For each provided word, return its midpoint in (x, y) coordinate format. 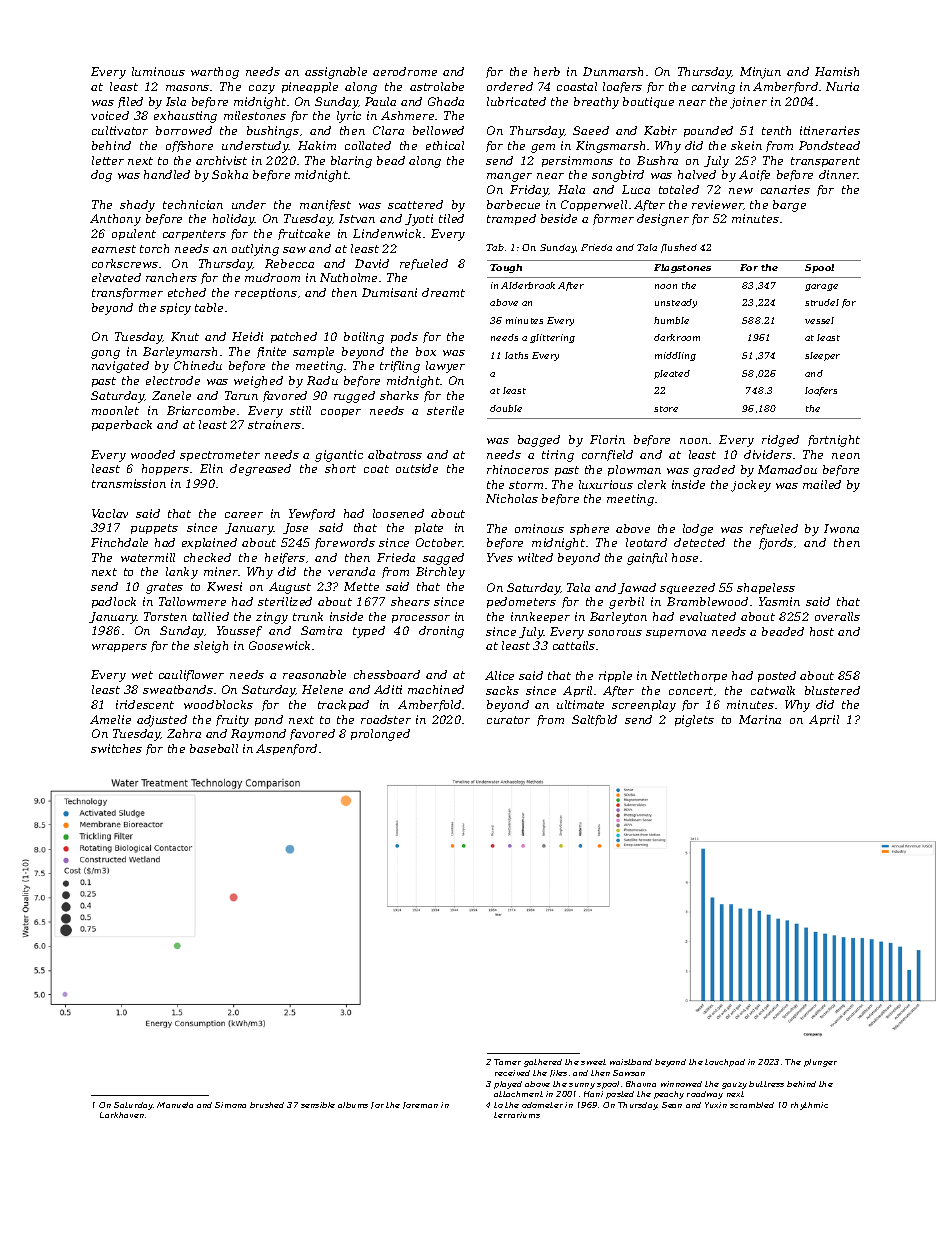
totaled (679, 189)
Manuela (175, 1105)
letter (108, 160)
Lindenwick (387, 233)
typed (369, 632)
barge (789, 206)
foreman (420, 1105)
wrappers (119, 648)
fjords (776, 544)
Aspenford (286, 749)
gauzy (734, 1085)
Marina (760, 719)
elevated (116, 277)
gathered (543, 1063)
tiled (451, 218)
